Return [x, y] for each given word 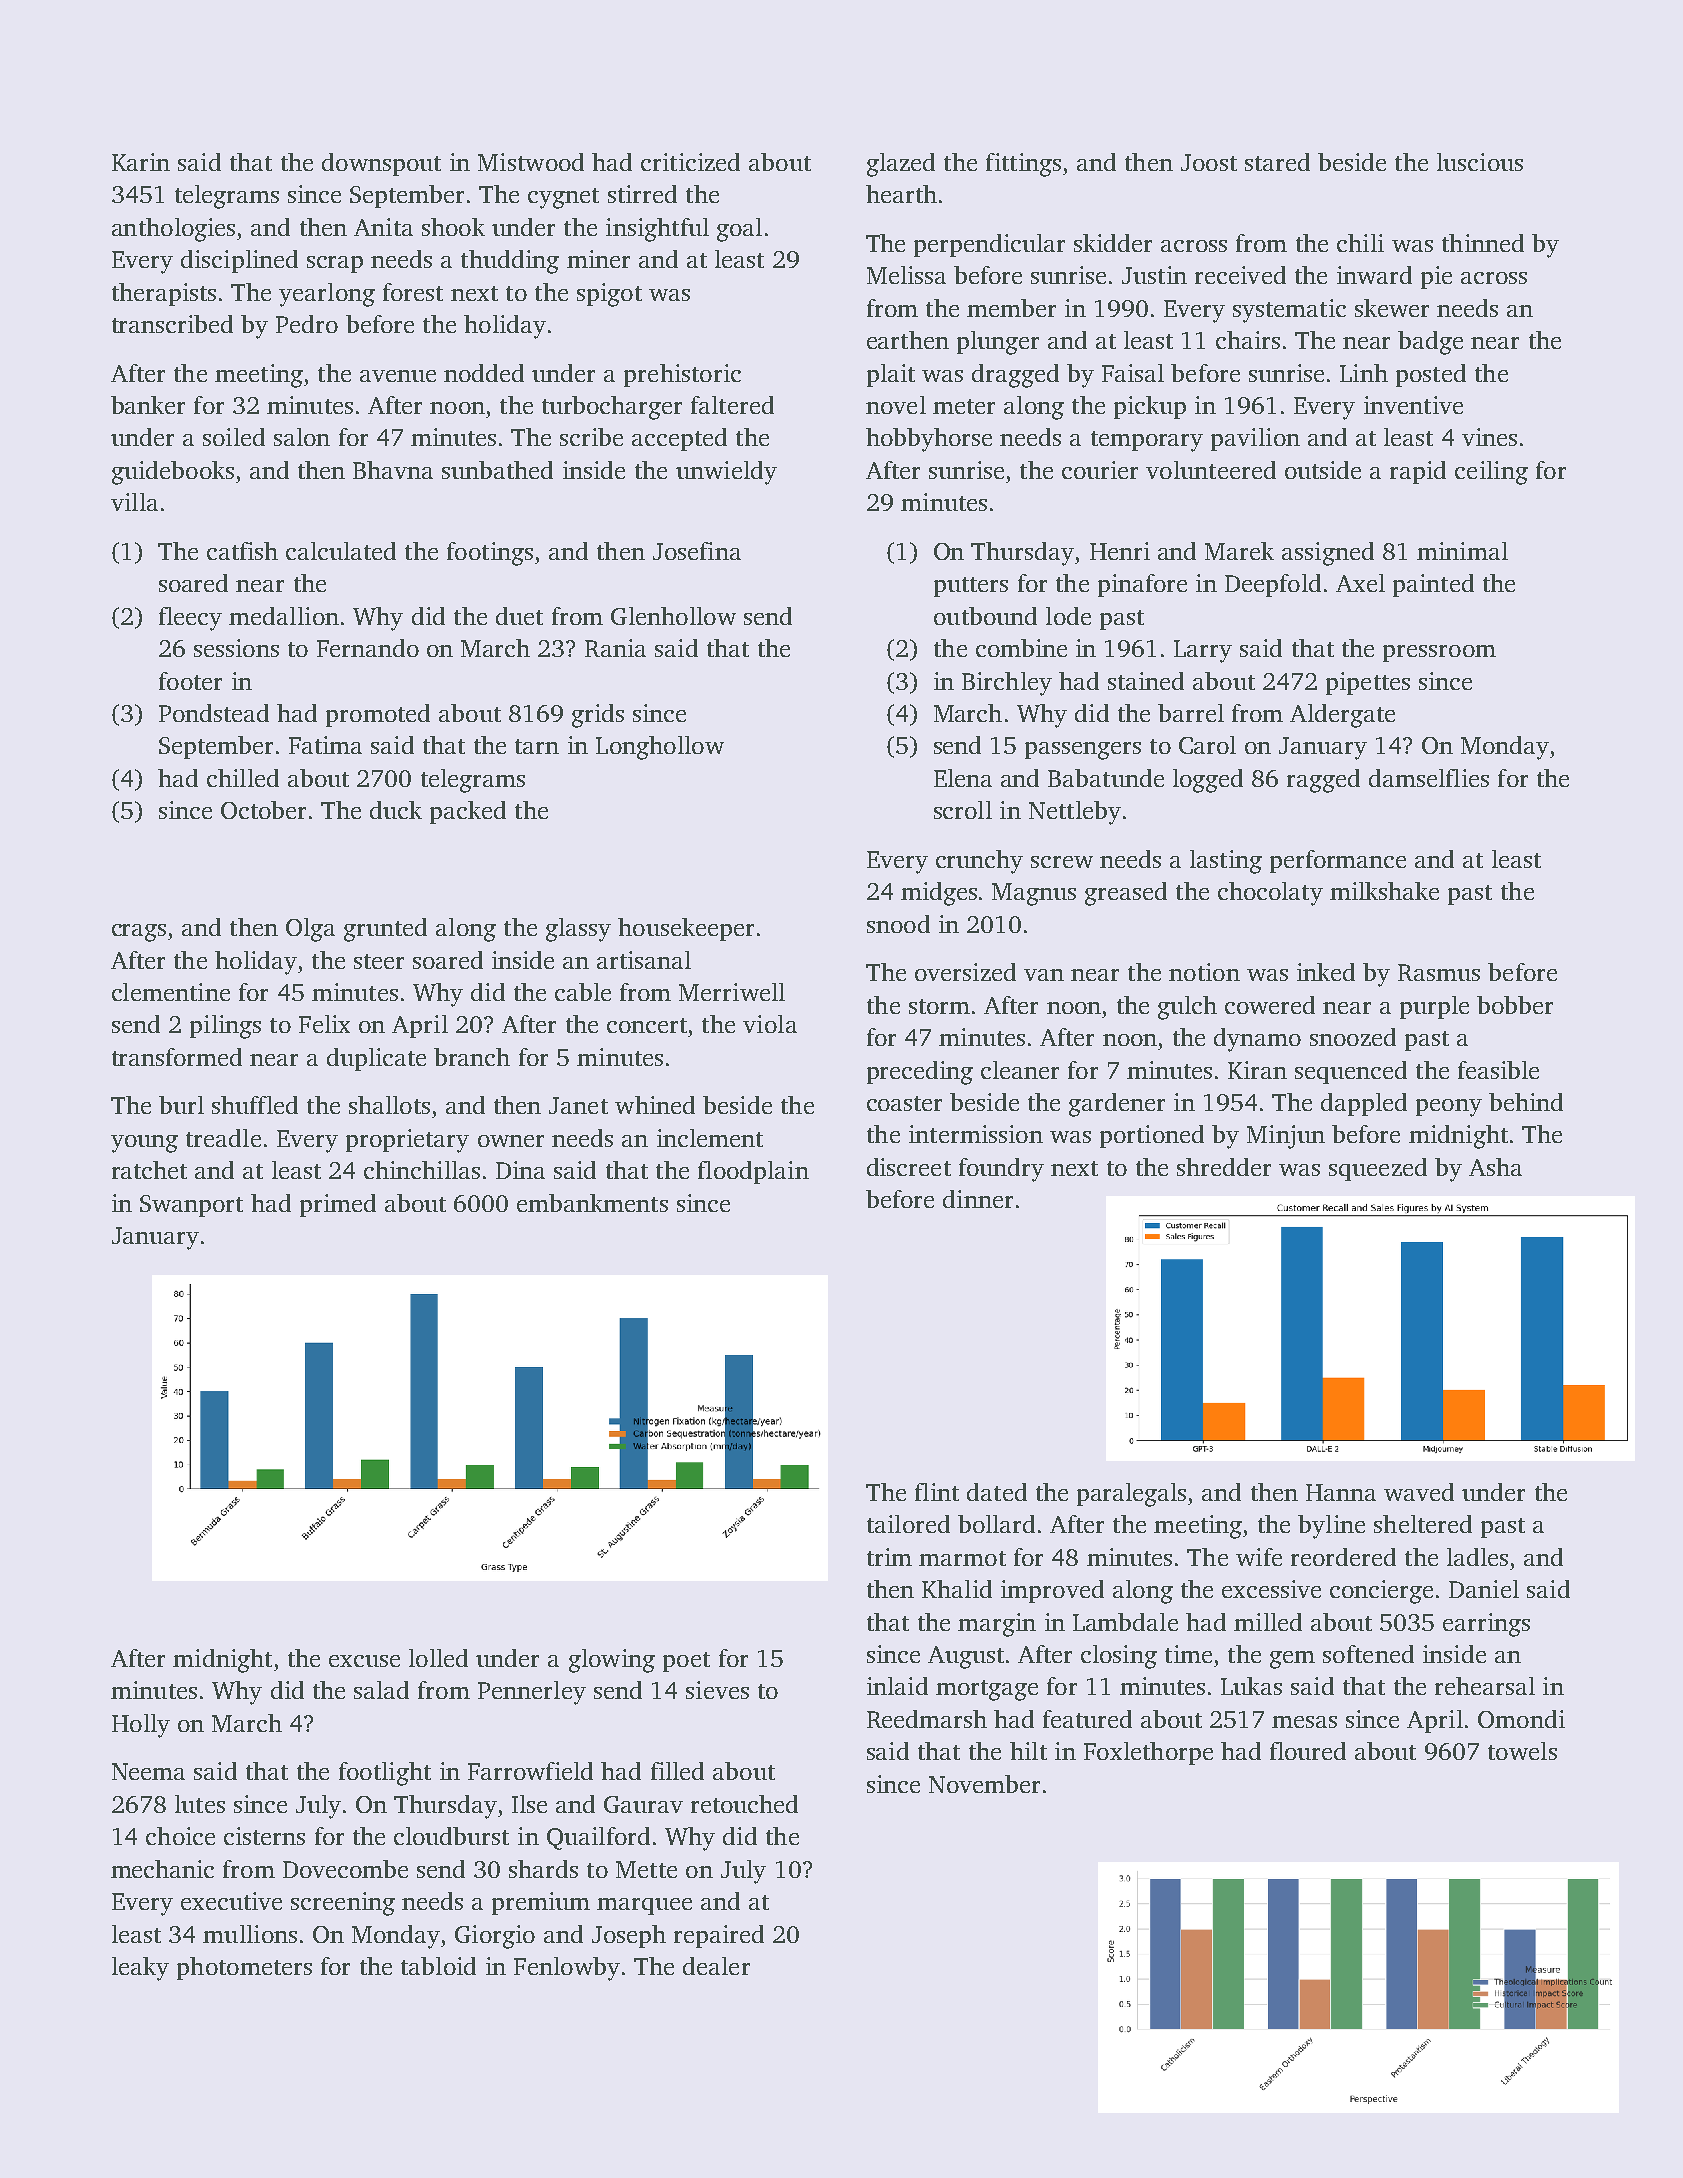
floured [1308, 1751]
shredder [1224, 1167]
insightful [657, 230]
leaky [140, 1969]
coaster [904, 1103]
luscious [1480, 162]
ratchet [149, 1170]
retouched [744, 1804]
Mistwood [531, 162]
